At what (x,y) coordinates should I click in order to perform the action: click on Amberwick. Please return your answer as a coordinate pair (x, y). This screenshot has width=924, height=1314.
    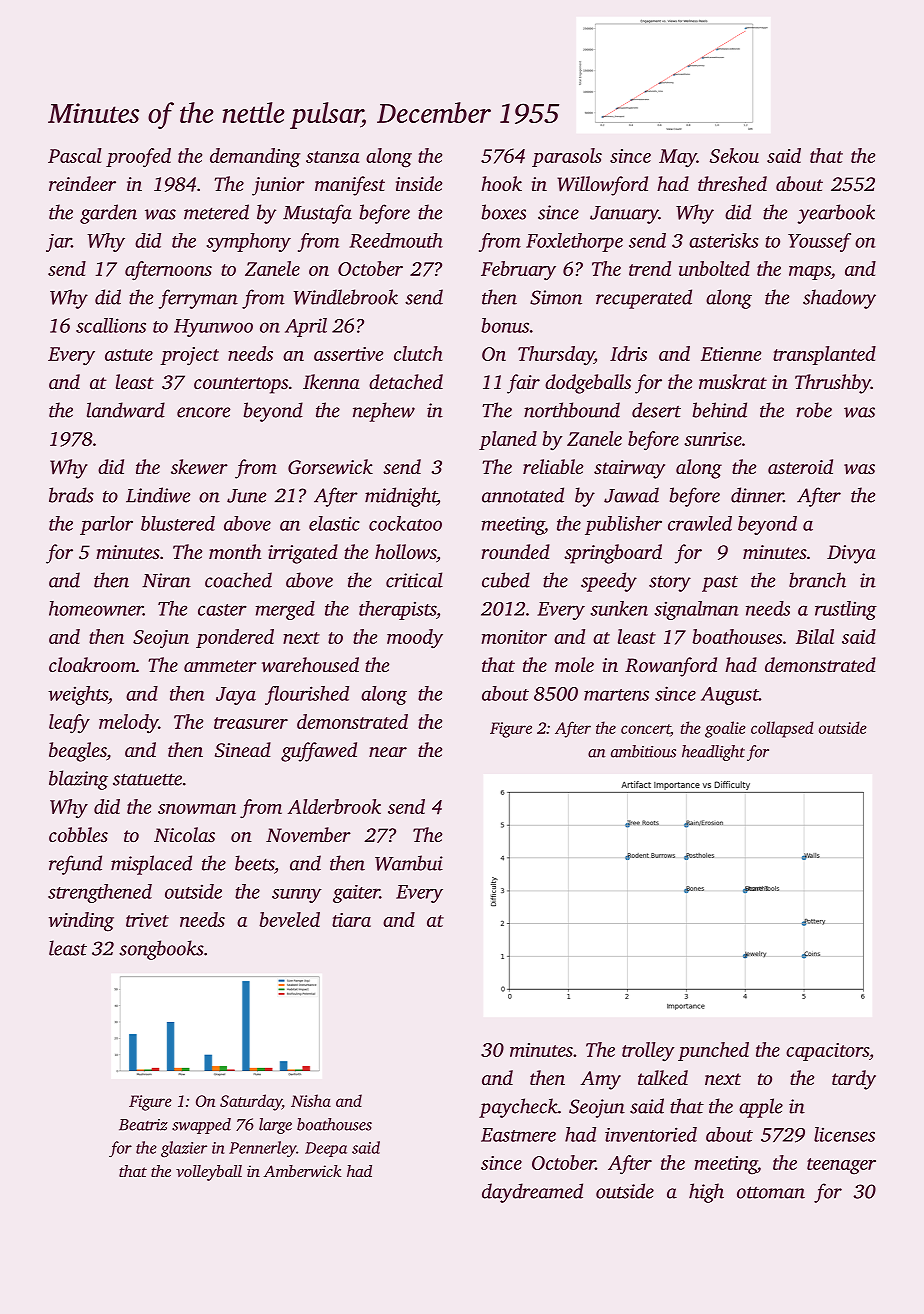
    Looking at the image, I should click on (302, 1171).
